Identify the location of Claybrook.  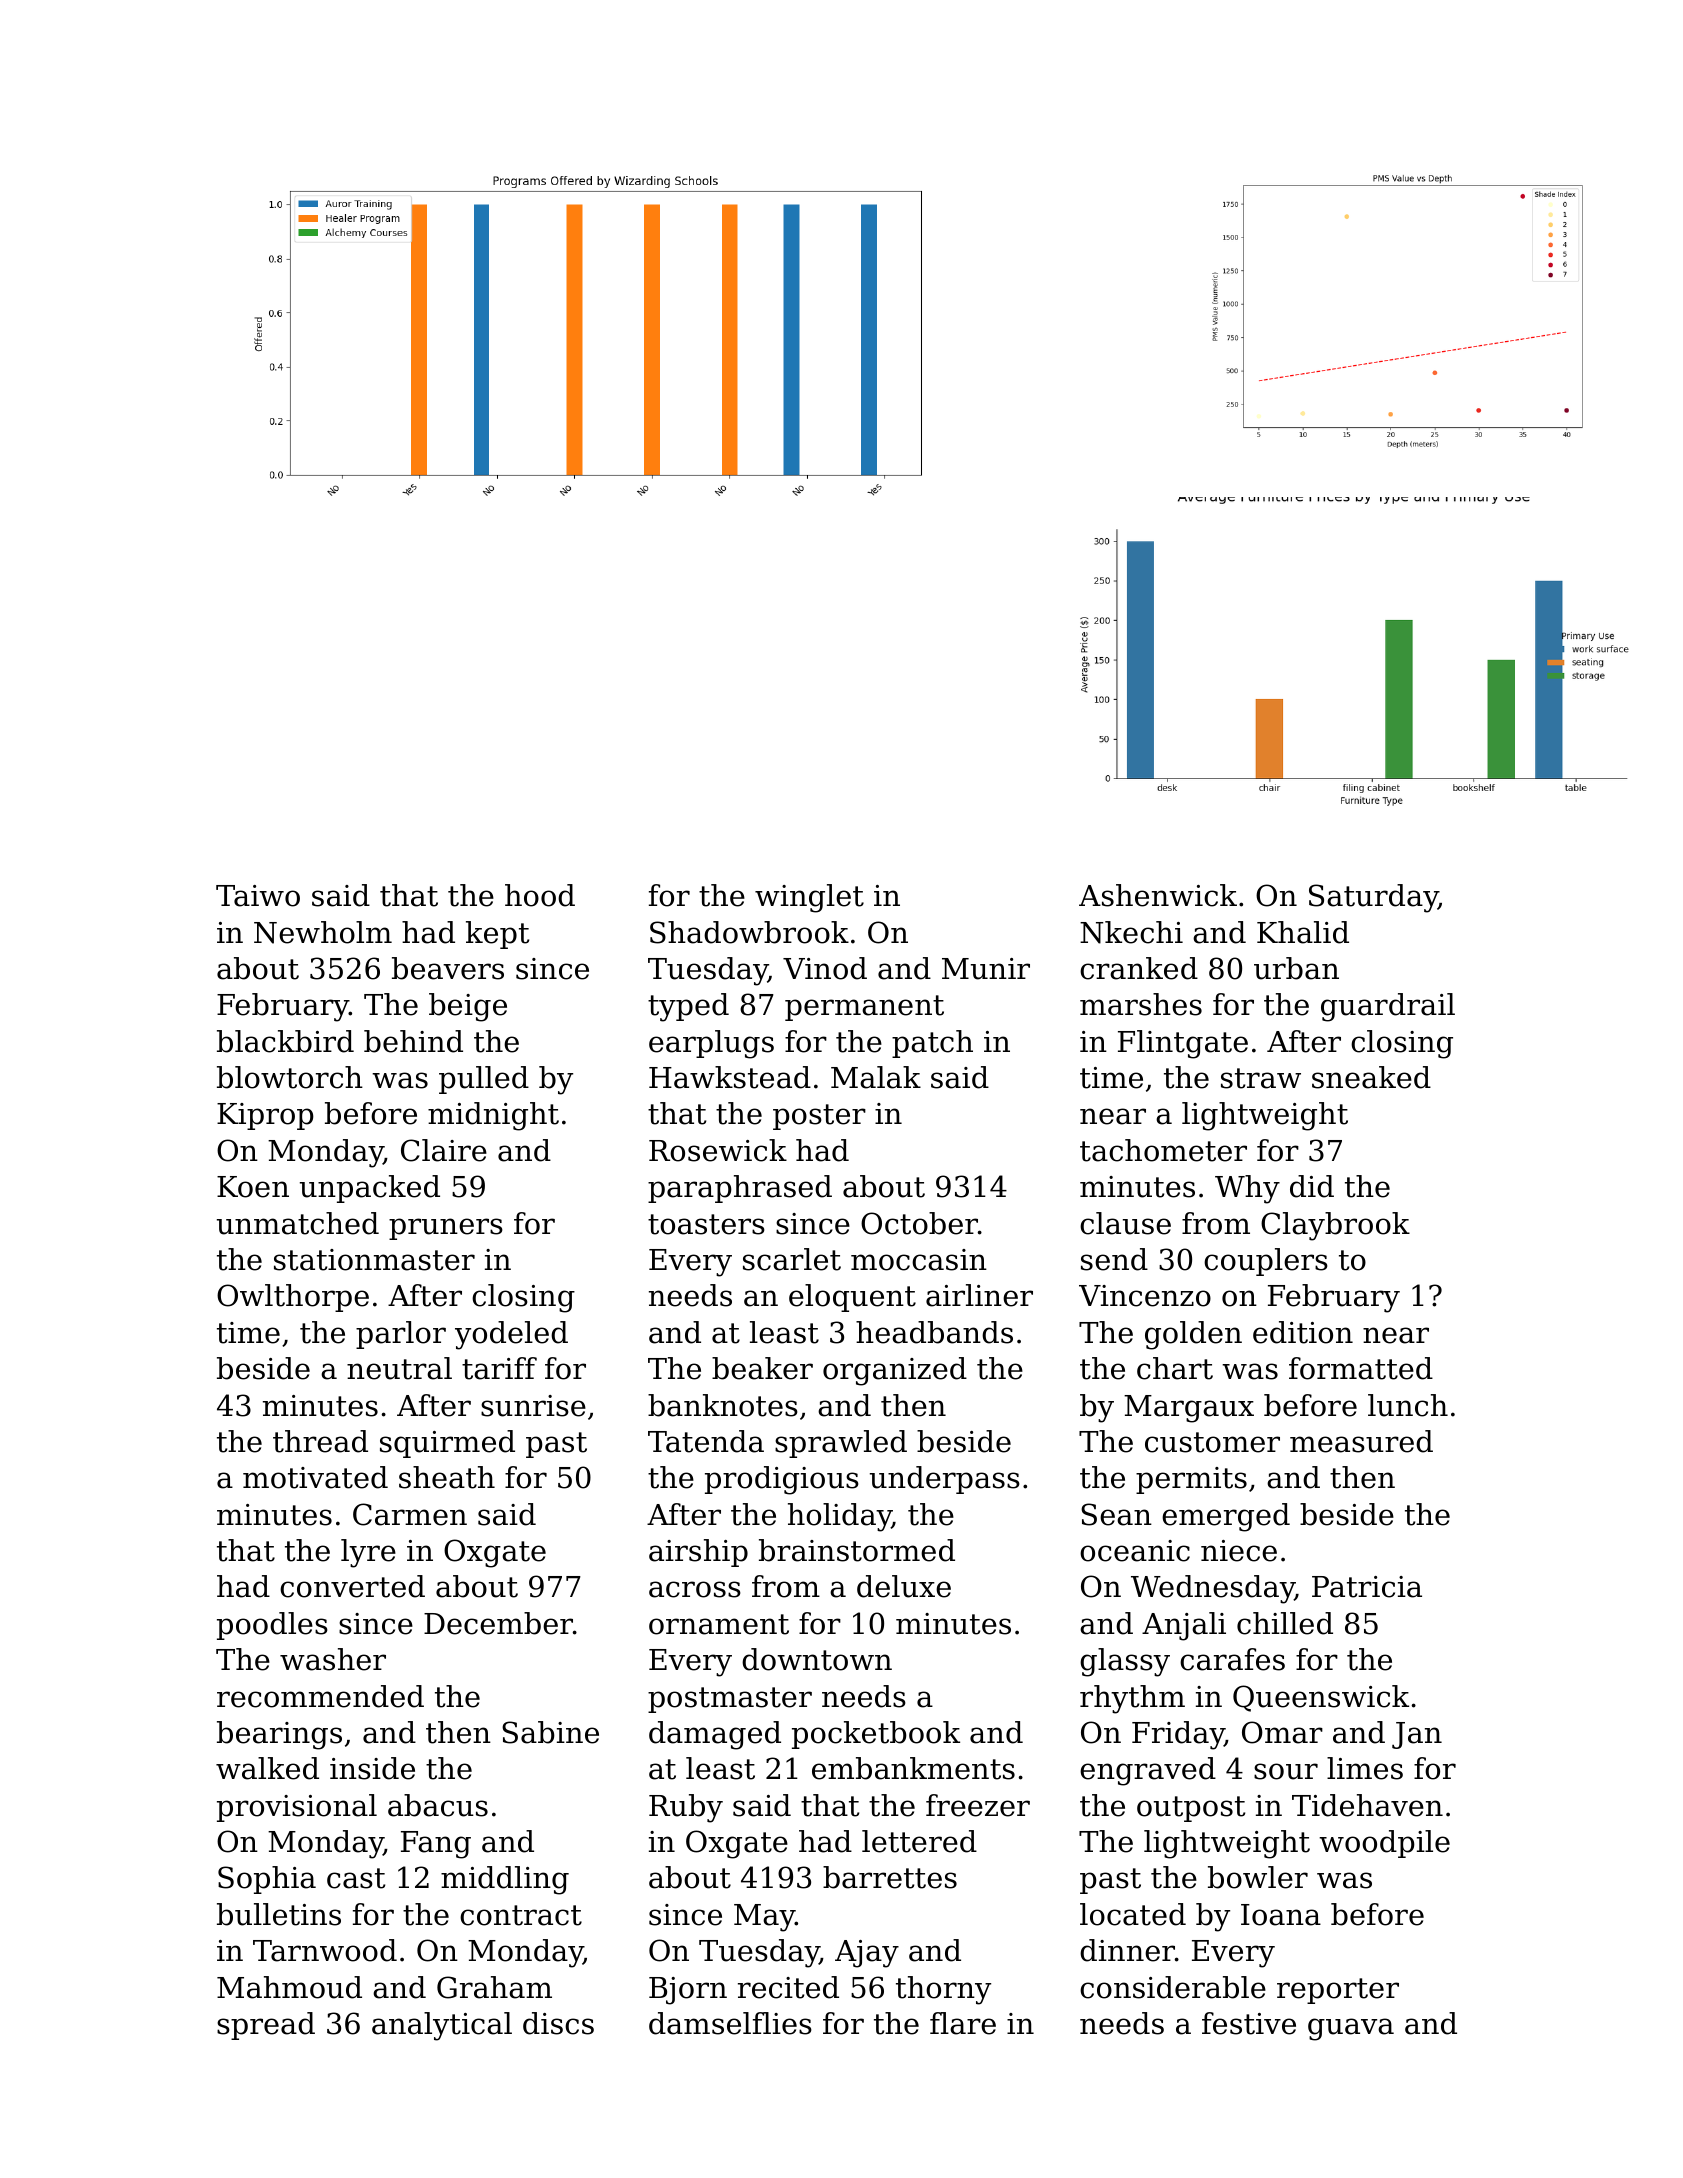
(1335, 1226).
